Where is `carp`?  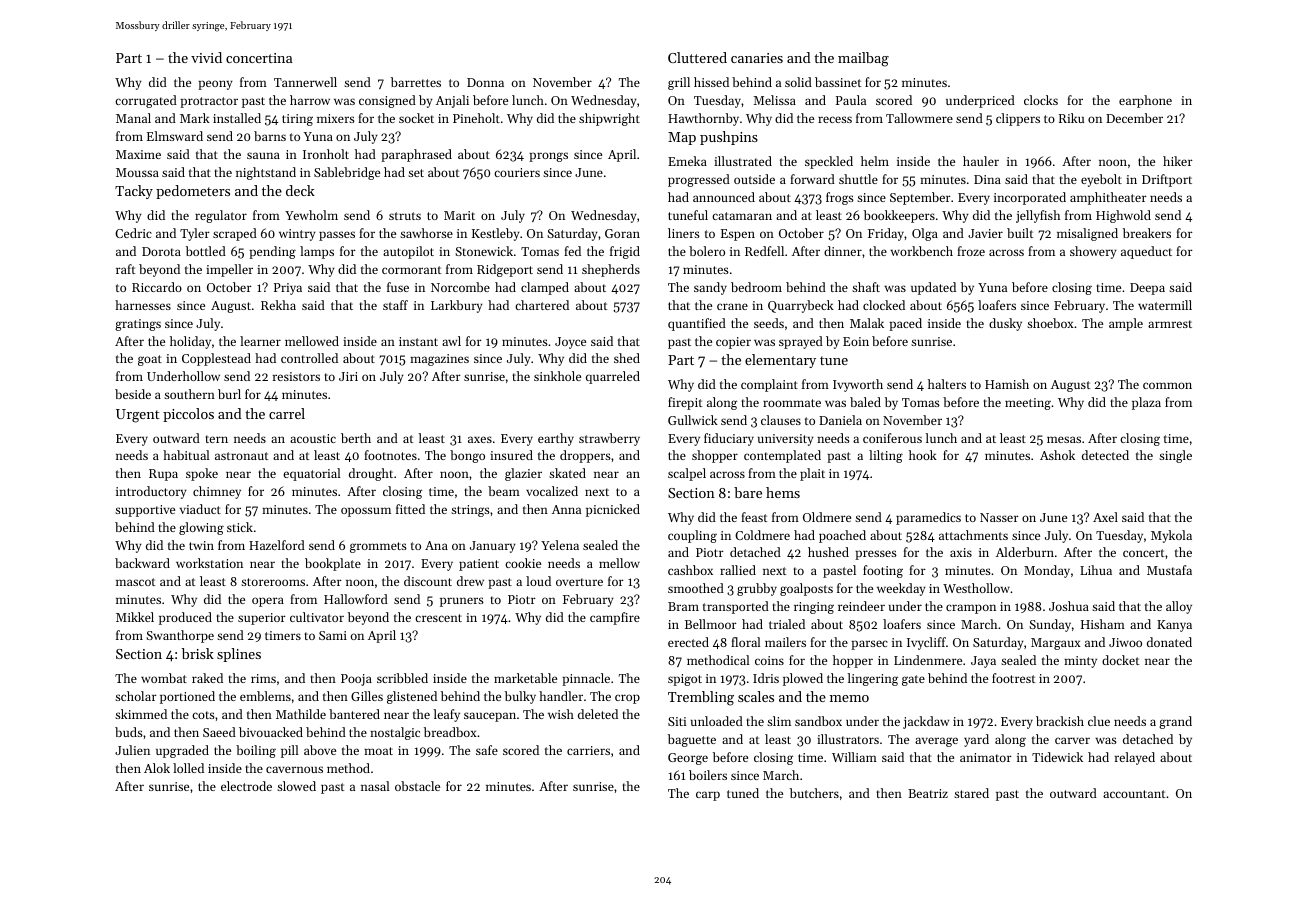
carp is located at coordinates (708, 796).
